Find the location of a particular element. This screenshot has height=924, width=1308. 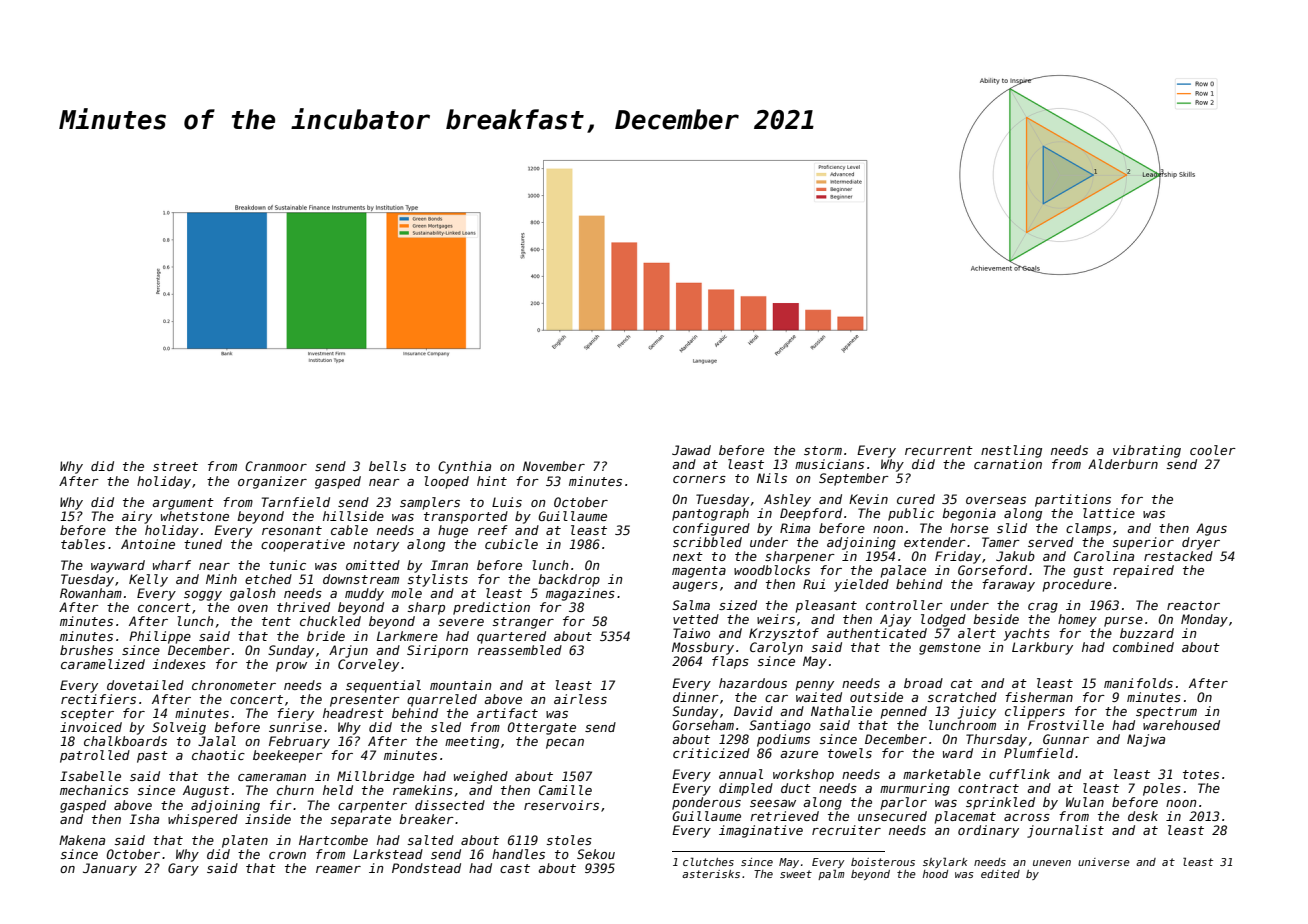

imaginative is located at coordinates (761, 831).
